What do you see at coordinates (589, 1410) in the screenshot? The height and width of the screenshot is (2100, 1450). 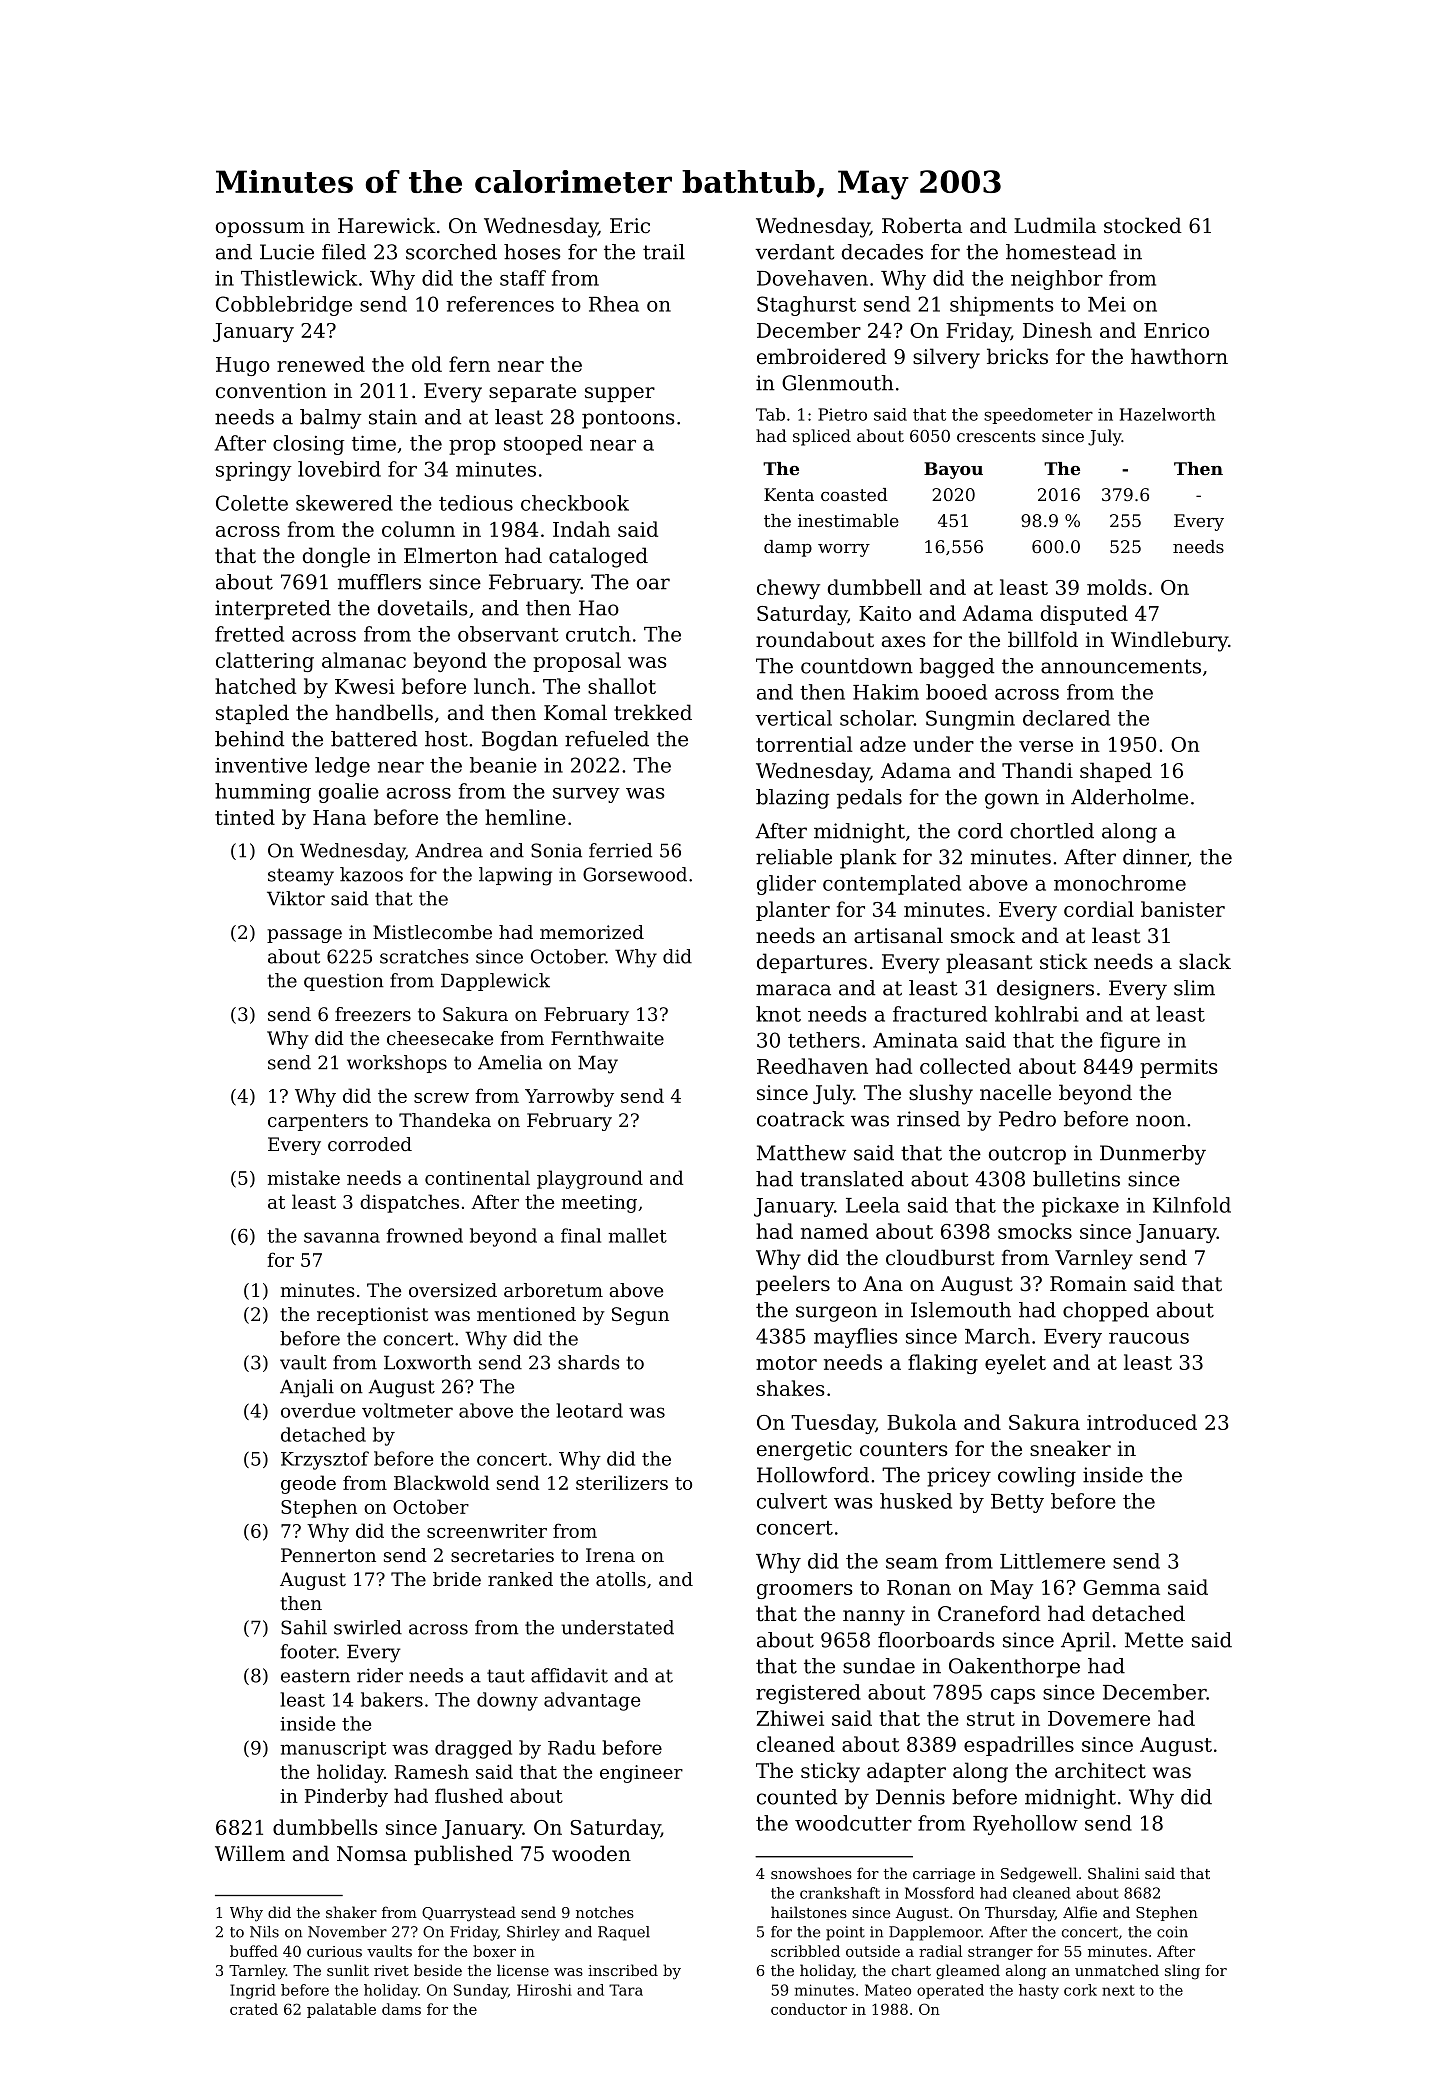 I see `leotard` at bounding box center [589, 1410].
